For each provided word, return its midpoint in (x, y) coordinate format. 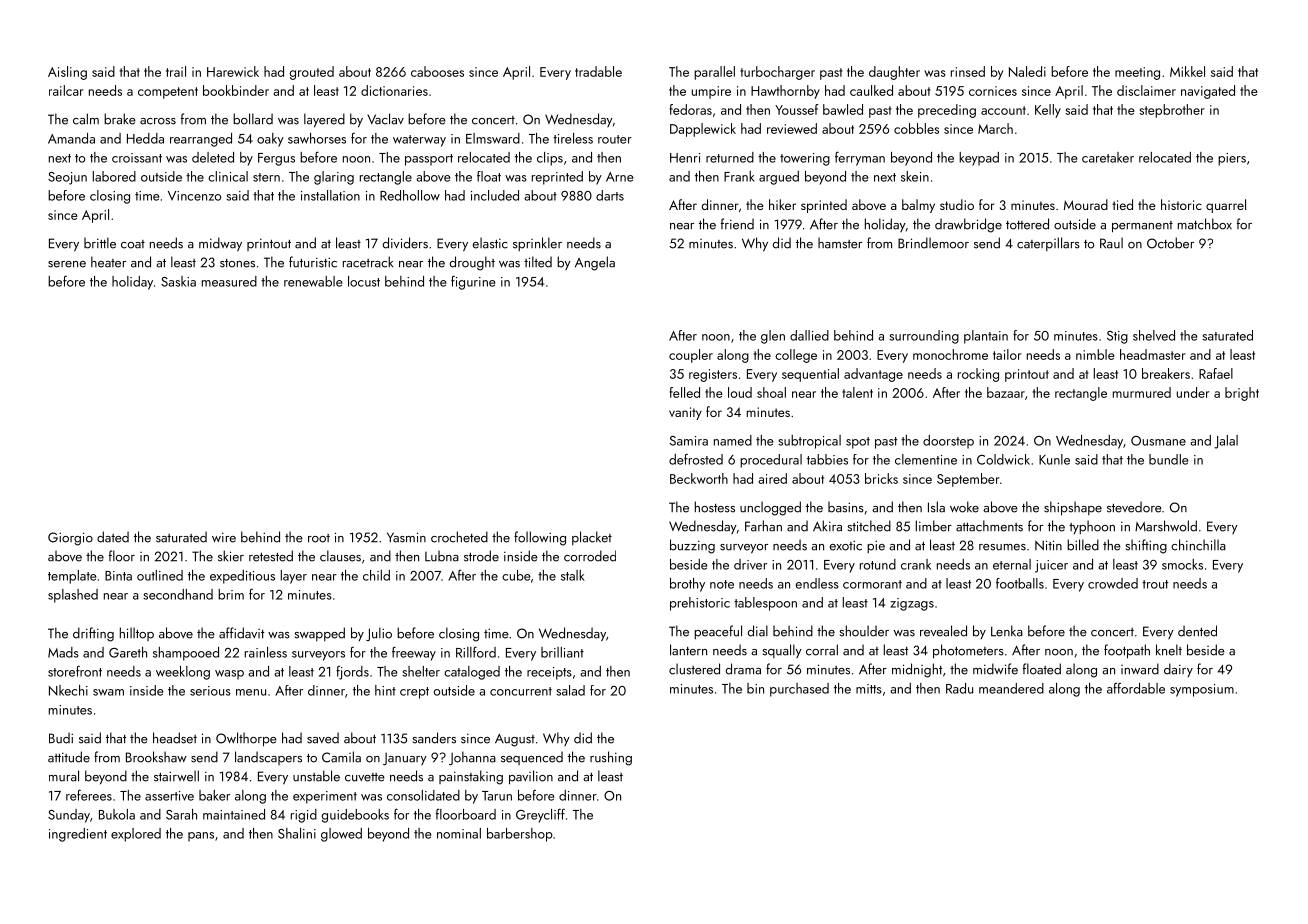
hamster (840, 243)
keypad (979, 159)
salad (570, 690)
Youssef (796, 109)
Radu (959, 688)
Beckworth (699, 478)
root (319, 538)
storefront (75, 671)
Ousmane (1158, 441)
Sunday (69, 816)
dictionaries (394, 90)
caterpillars (1048, 244)
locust (364, 281)
